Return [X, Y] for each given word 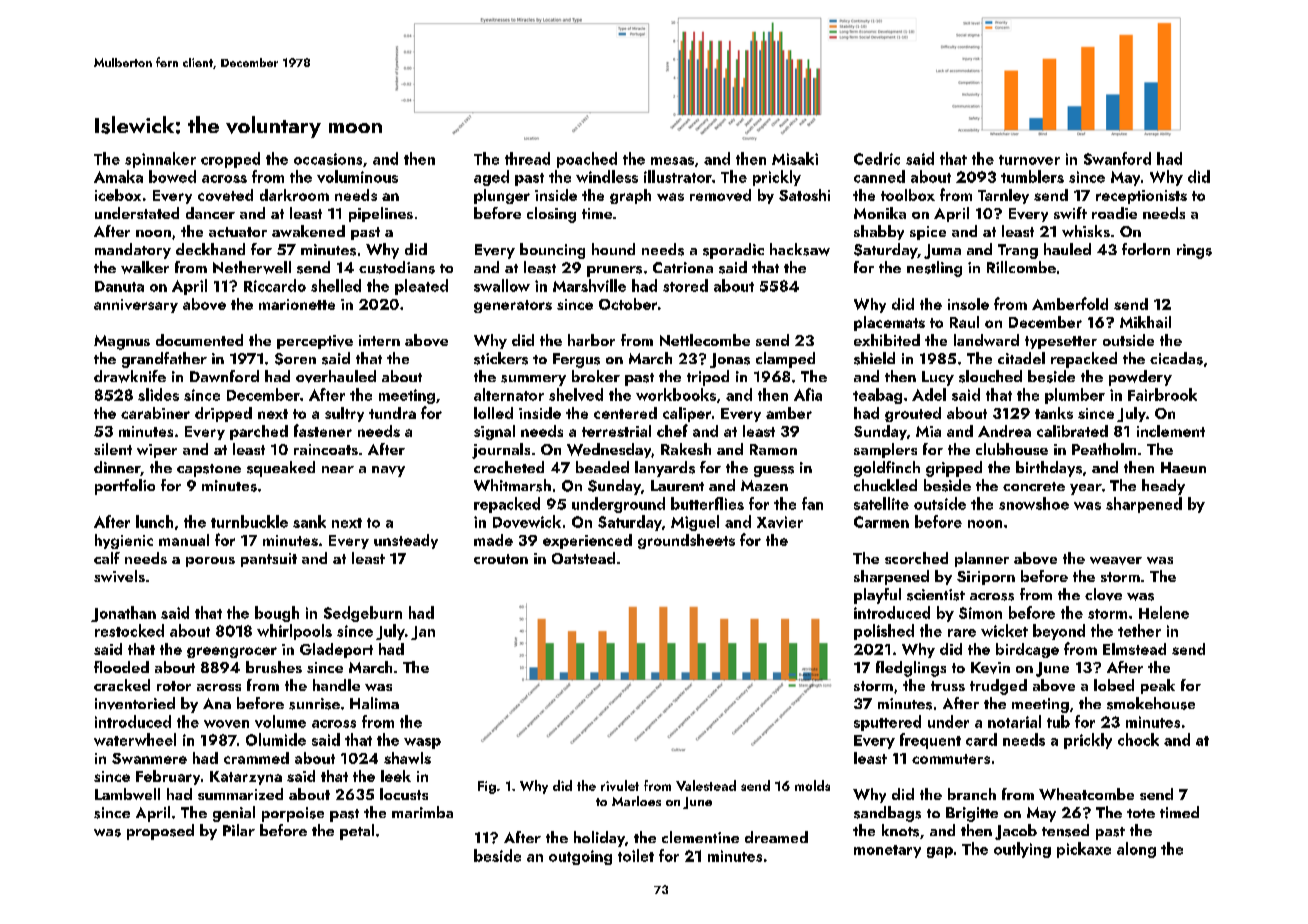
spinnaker [160, 160]
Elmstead [1134, 649]
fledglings [911, 669]
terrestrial [616, 431]
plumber [1075, 396]
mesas [672, 161]
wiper [157, 451]
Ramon [773, 449]
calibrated [1072, 431]
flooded [121, 667]
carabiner [155, 413]
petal [357, 832]
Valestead [706, 785]
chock [1138, 739]
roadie [1114, 213]
